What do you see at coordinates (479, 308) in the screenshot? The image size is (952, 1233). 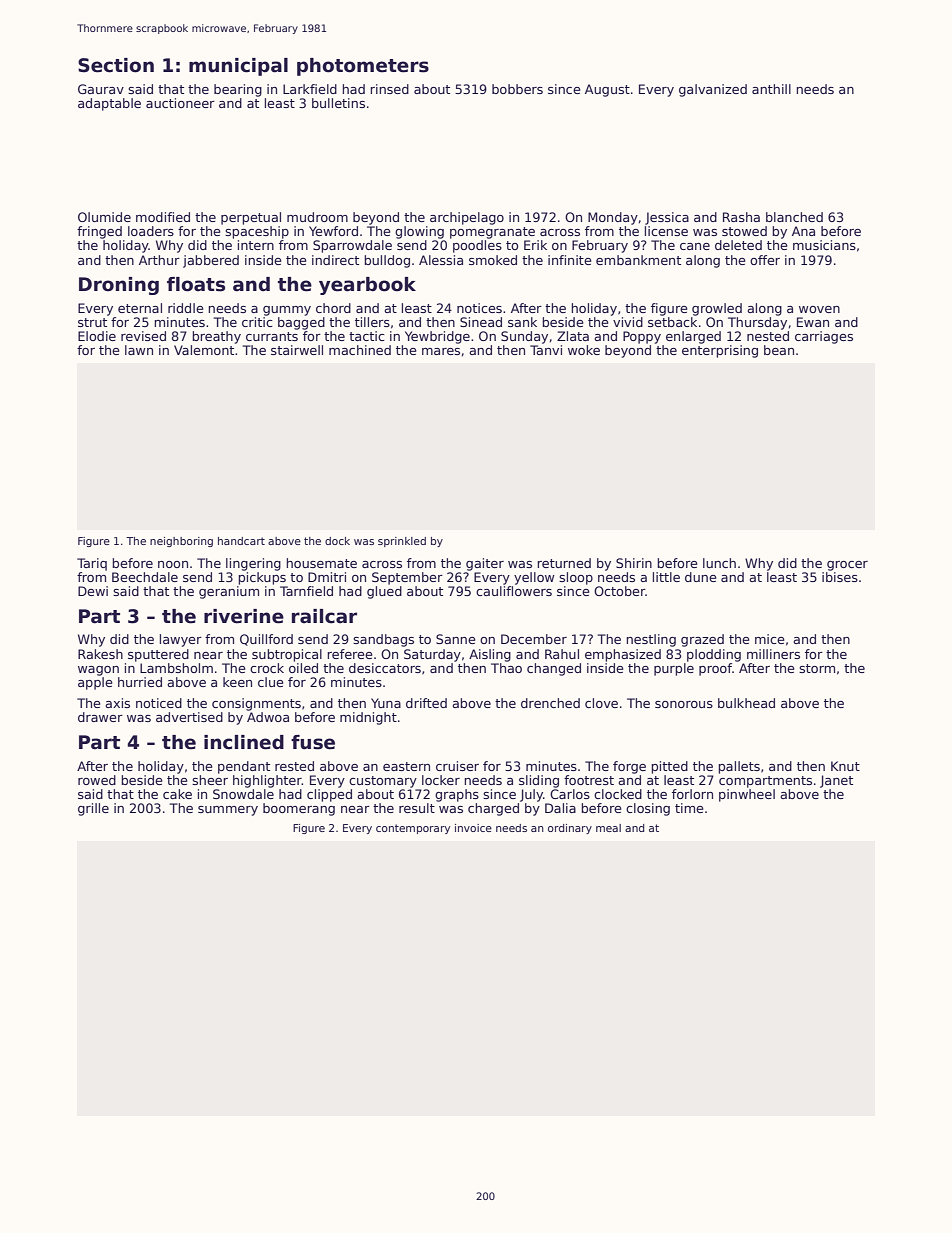 I see `notices` at bounding box center [479, 308].
